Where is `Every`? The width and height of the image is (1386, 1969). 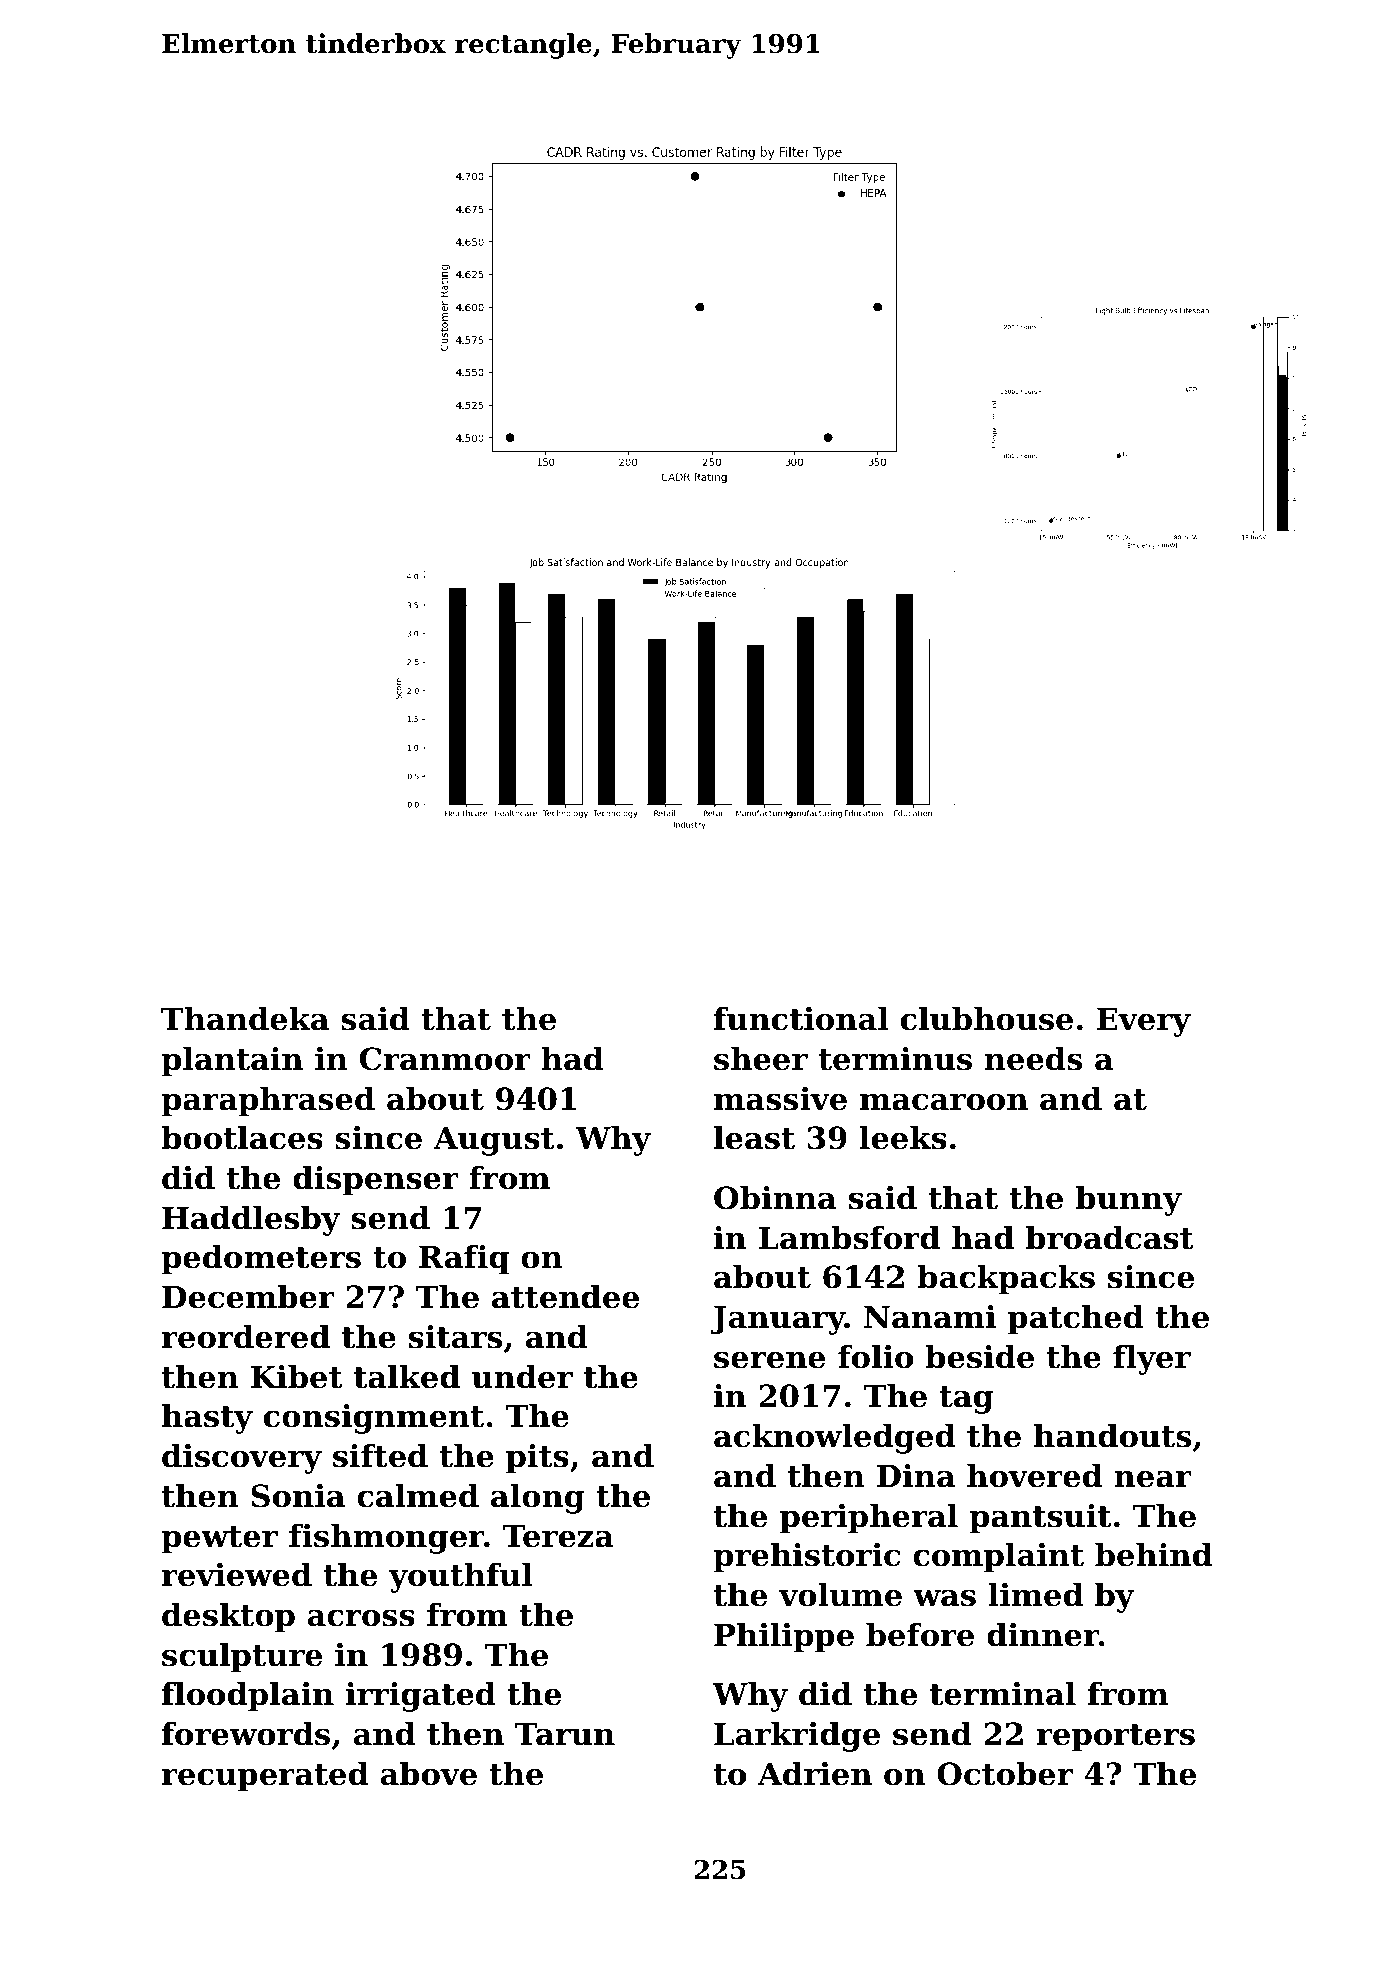
Every is located at coordinates (1144, 1022).
